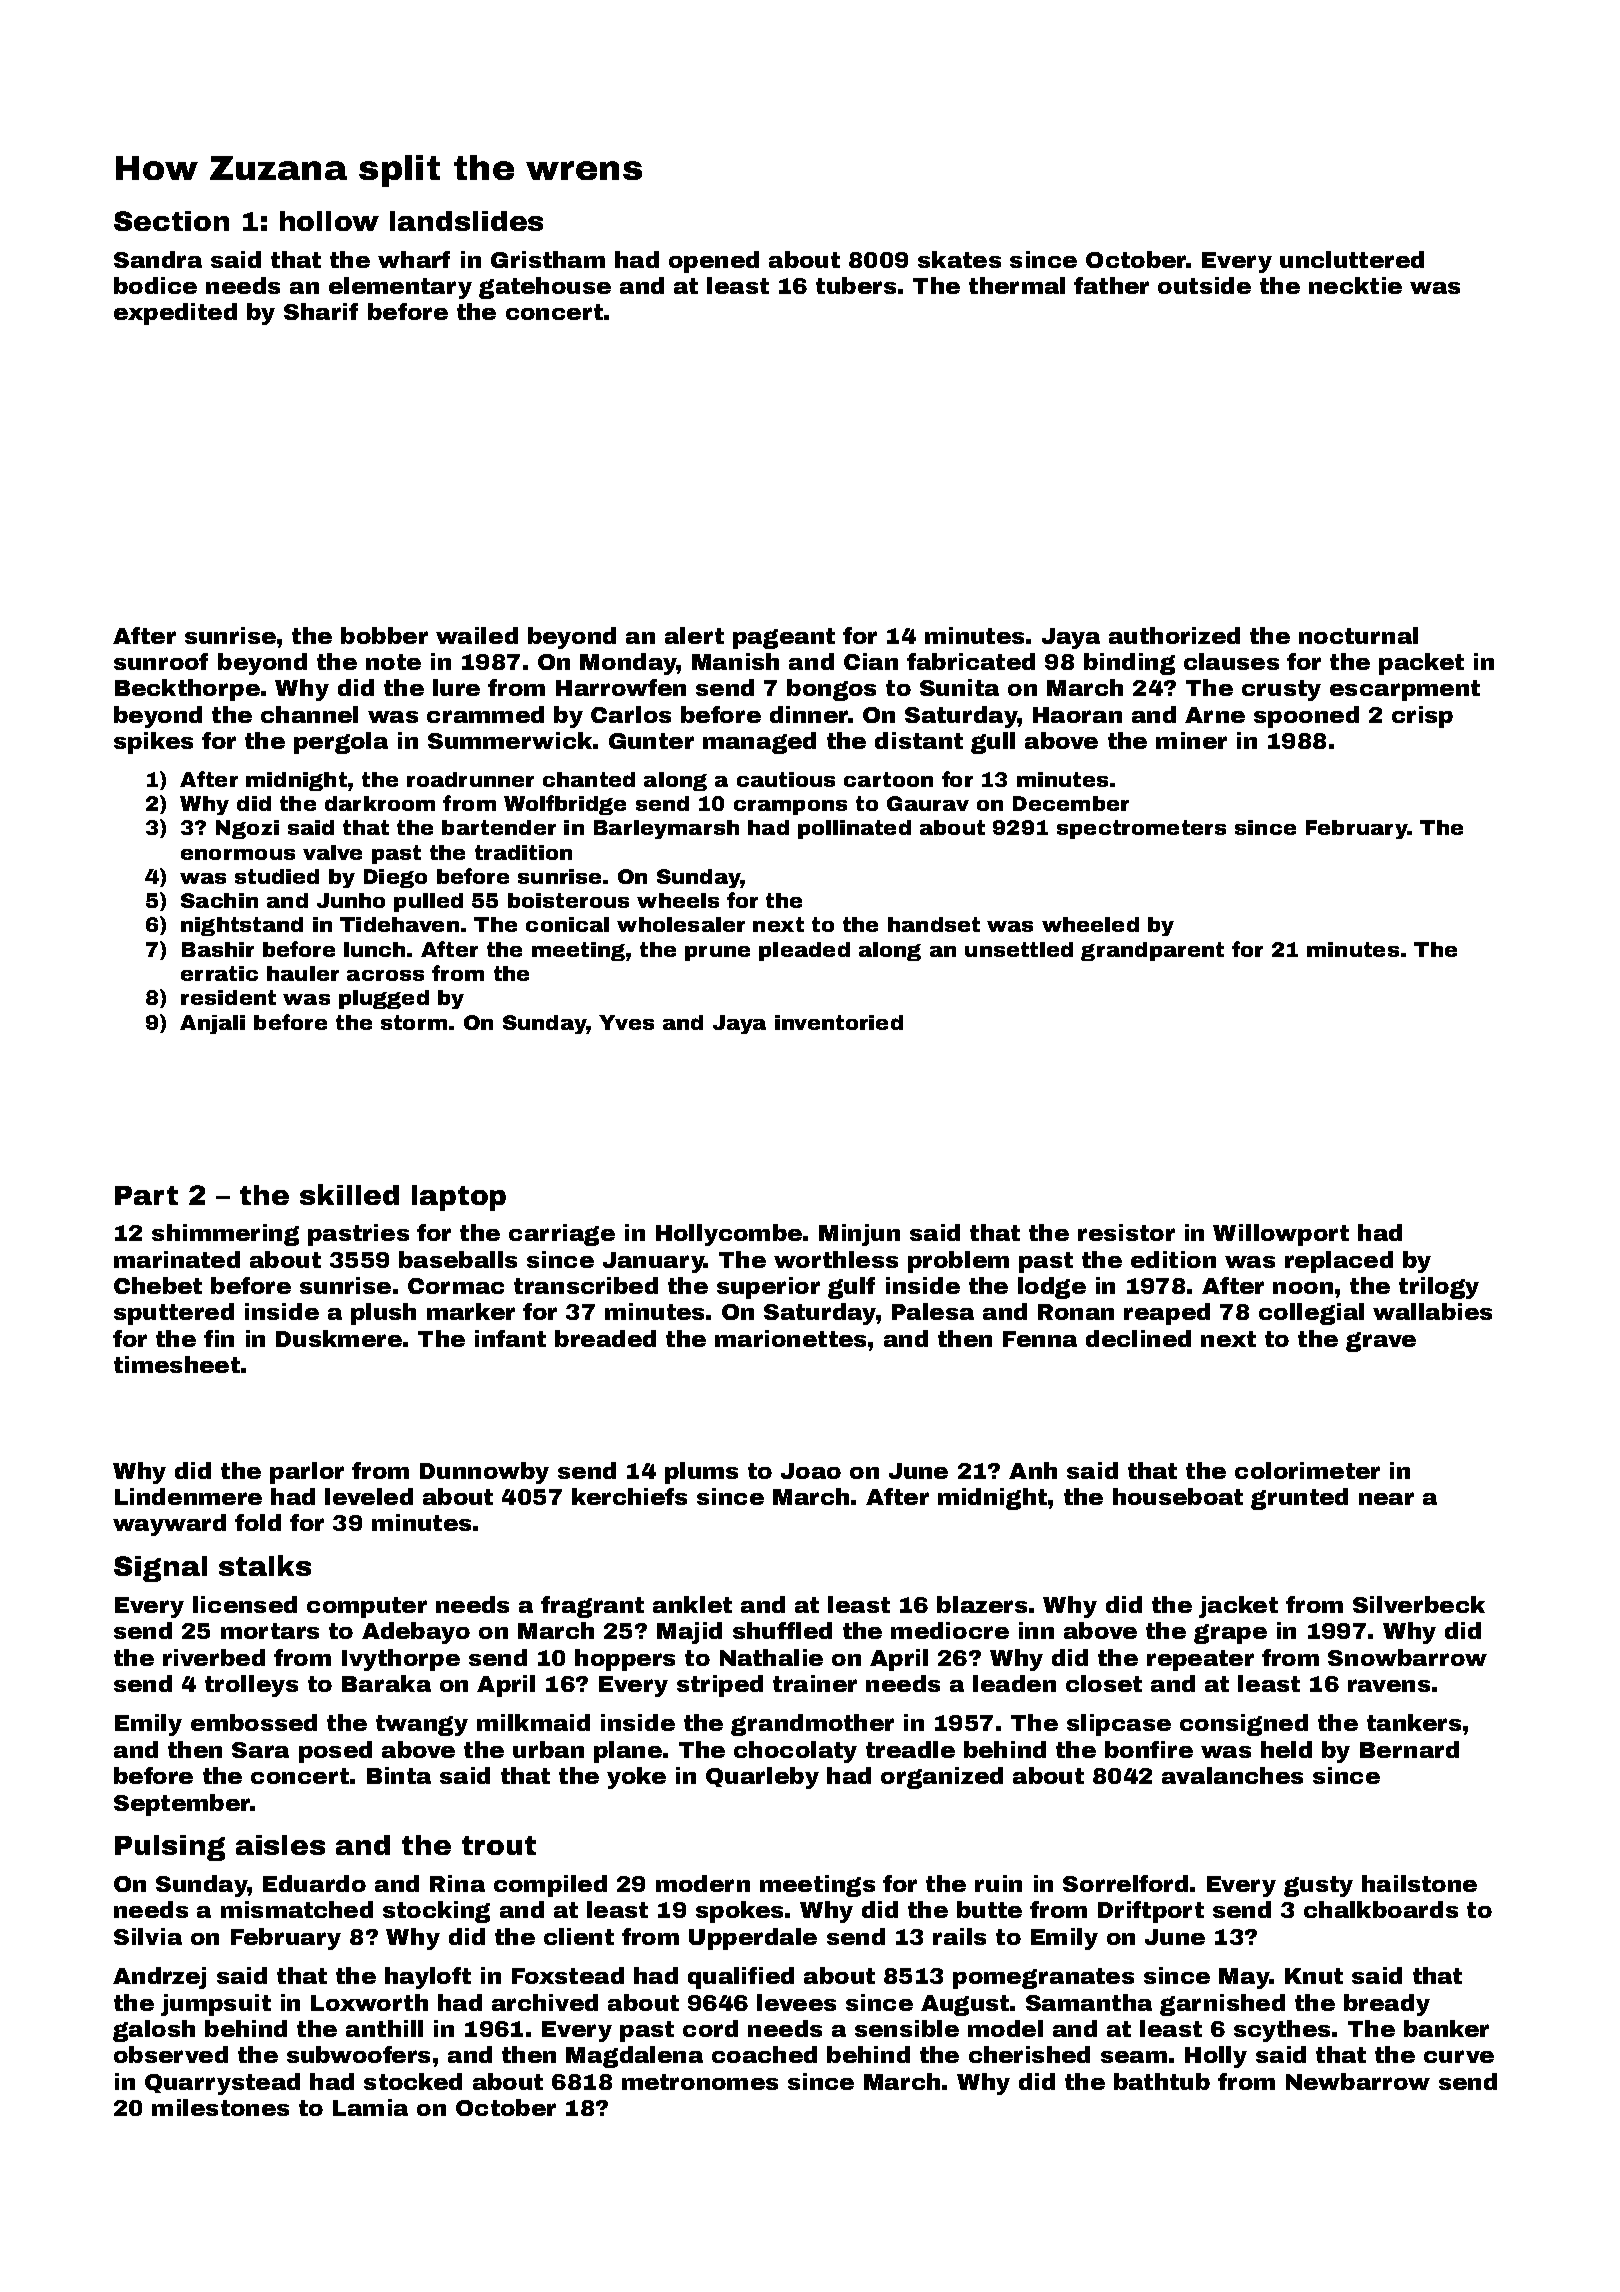 The width and height of the screenshot is (1620, 2292). What do you see at coordinates (307, 1473) in the screenshot?
I see `parlor` at bounding box center [307, 1473].
